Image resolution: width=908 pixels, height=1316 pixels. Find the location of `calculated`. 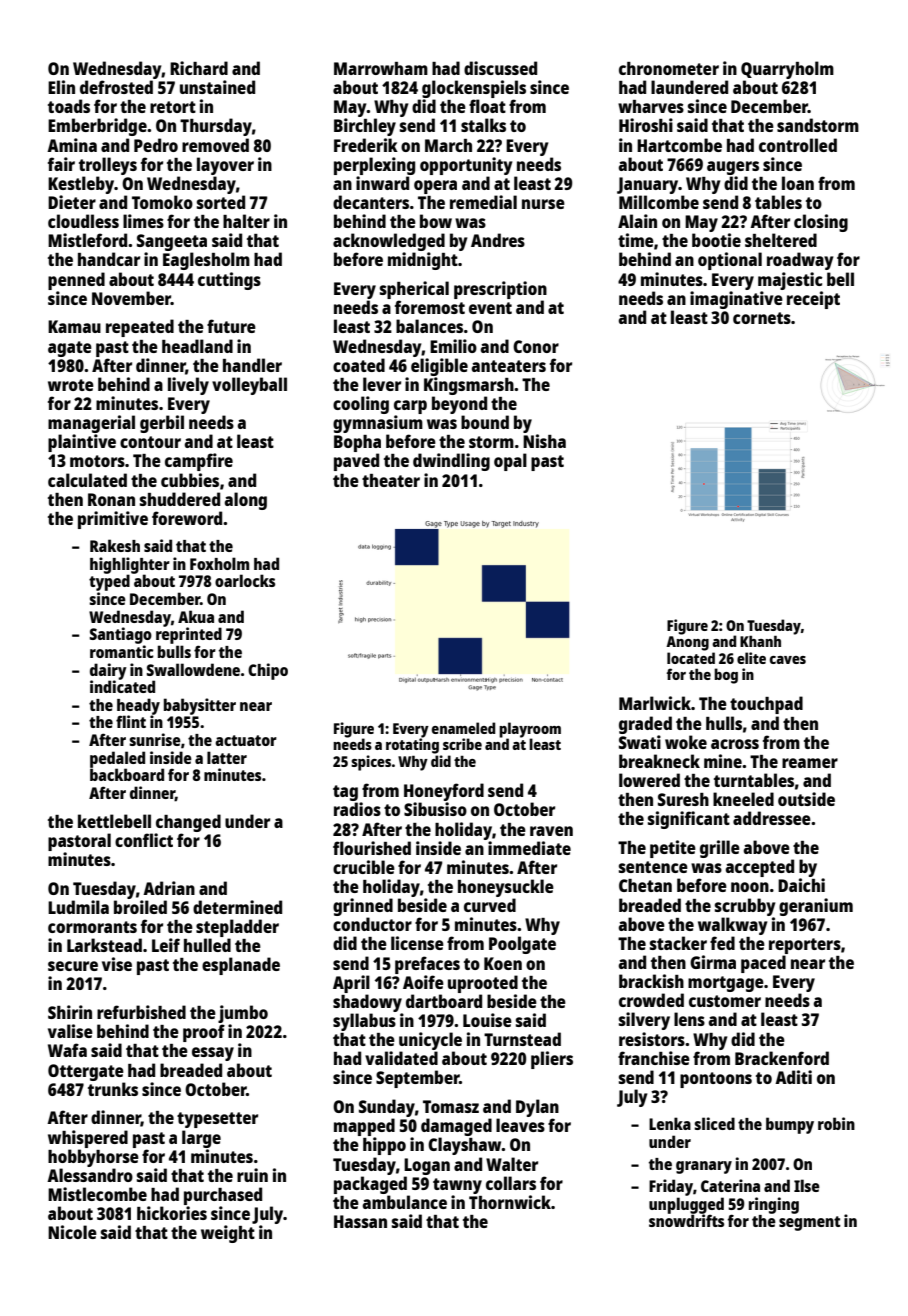

calculated is located at coordinates (87, 480).
